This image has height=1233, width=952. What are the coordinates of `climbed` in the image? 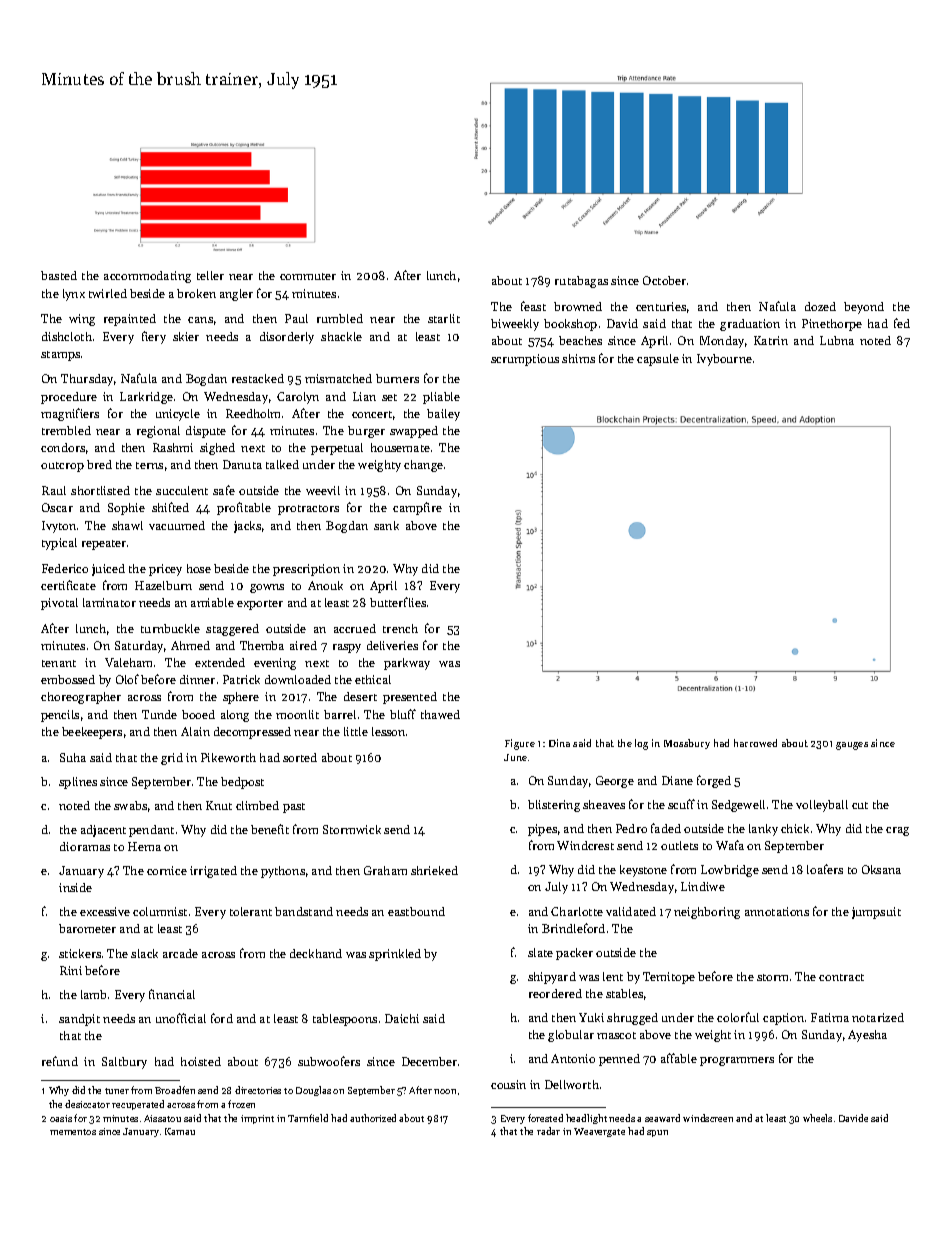 It's located at (257, 805).
